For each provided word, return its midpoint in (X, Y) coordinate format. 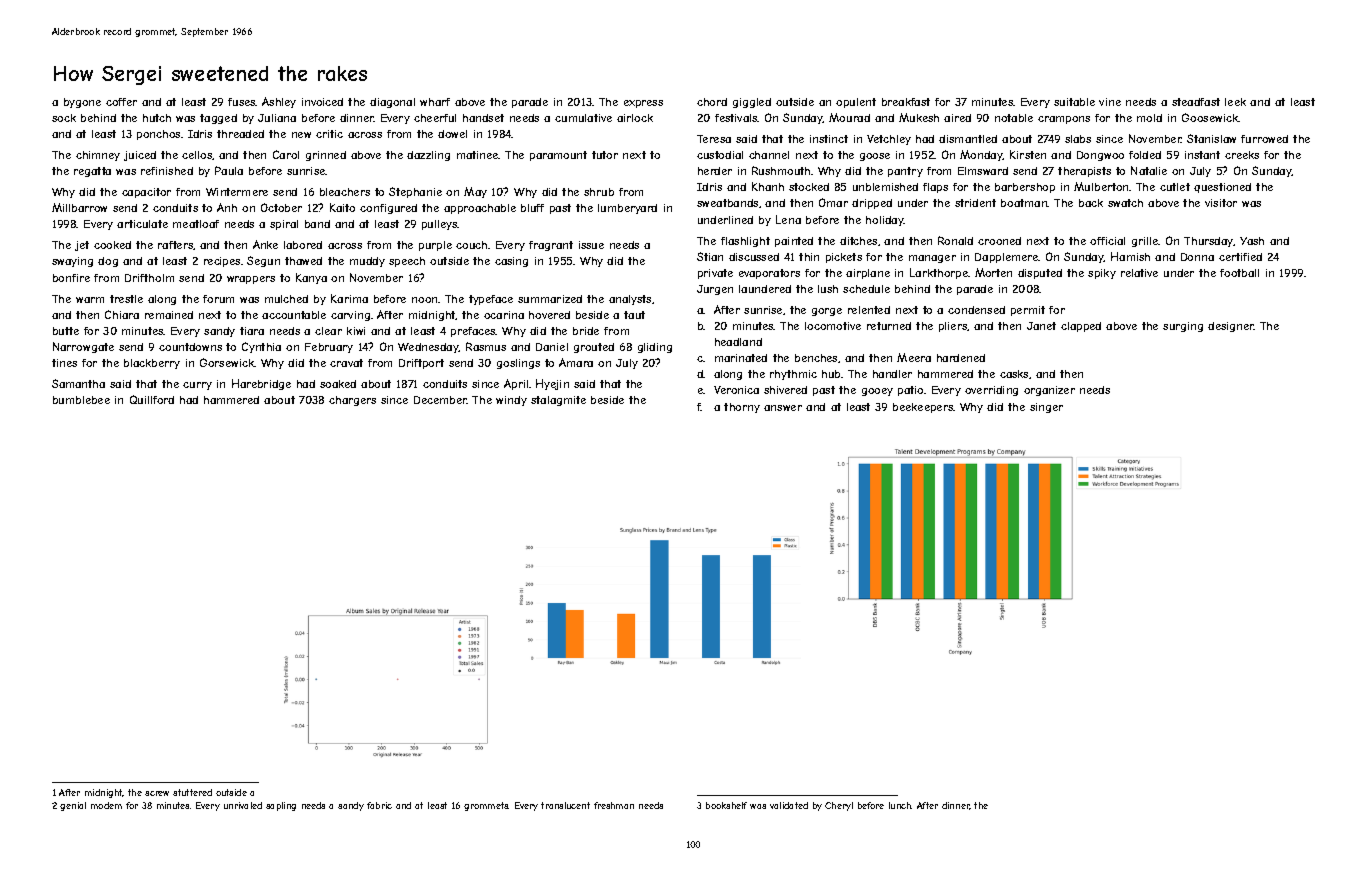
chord (712, 102)
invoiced (322, 102)
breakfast (906, 102)
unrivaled (243, 805)
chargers (352, 401)
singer (1046, 408)
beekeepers (923, 408)
